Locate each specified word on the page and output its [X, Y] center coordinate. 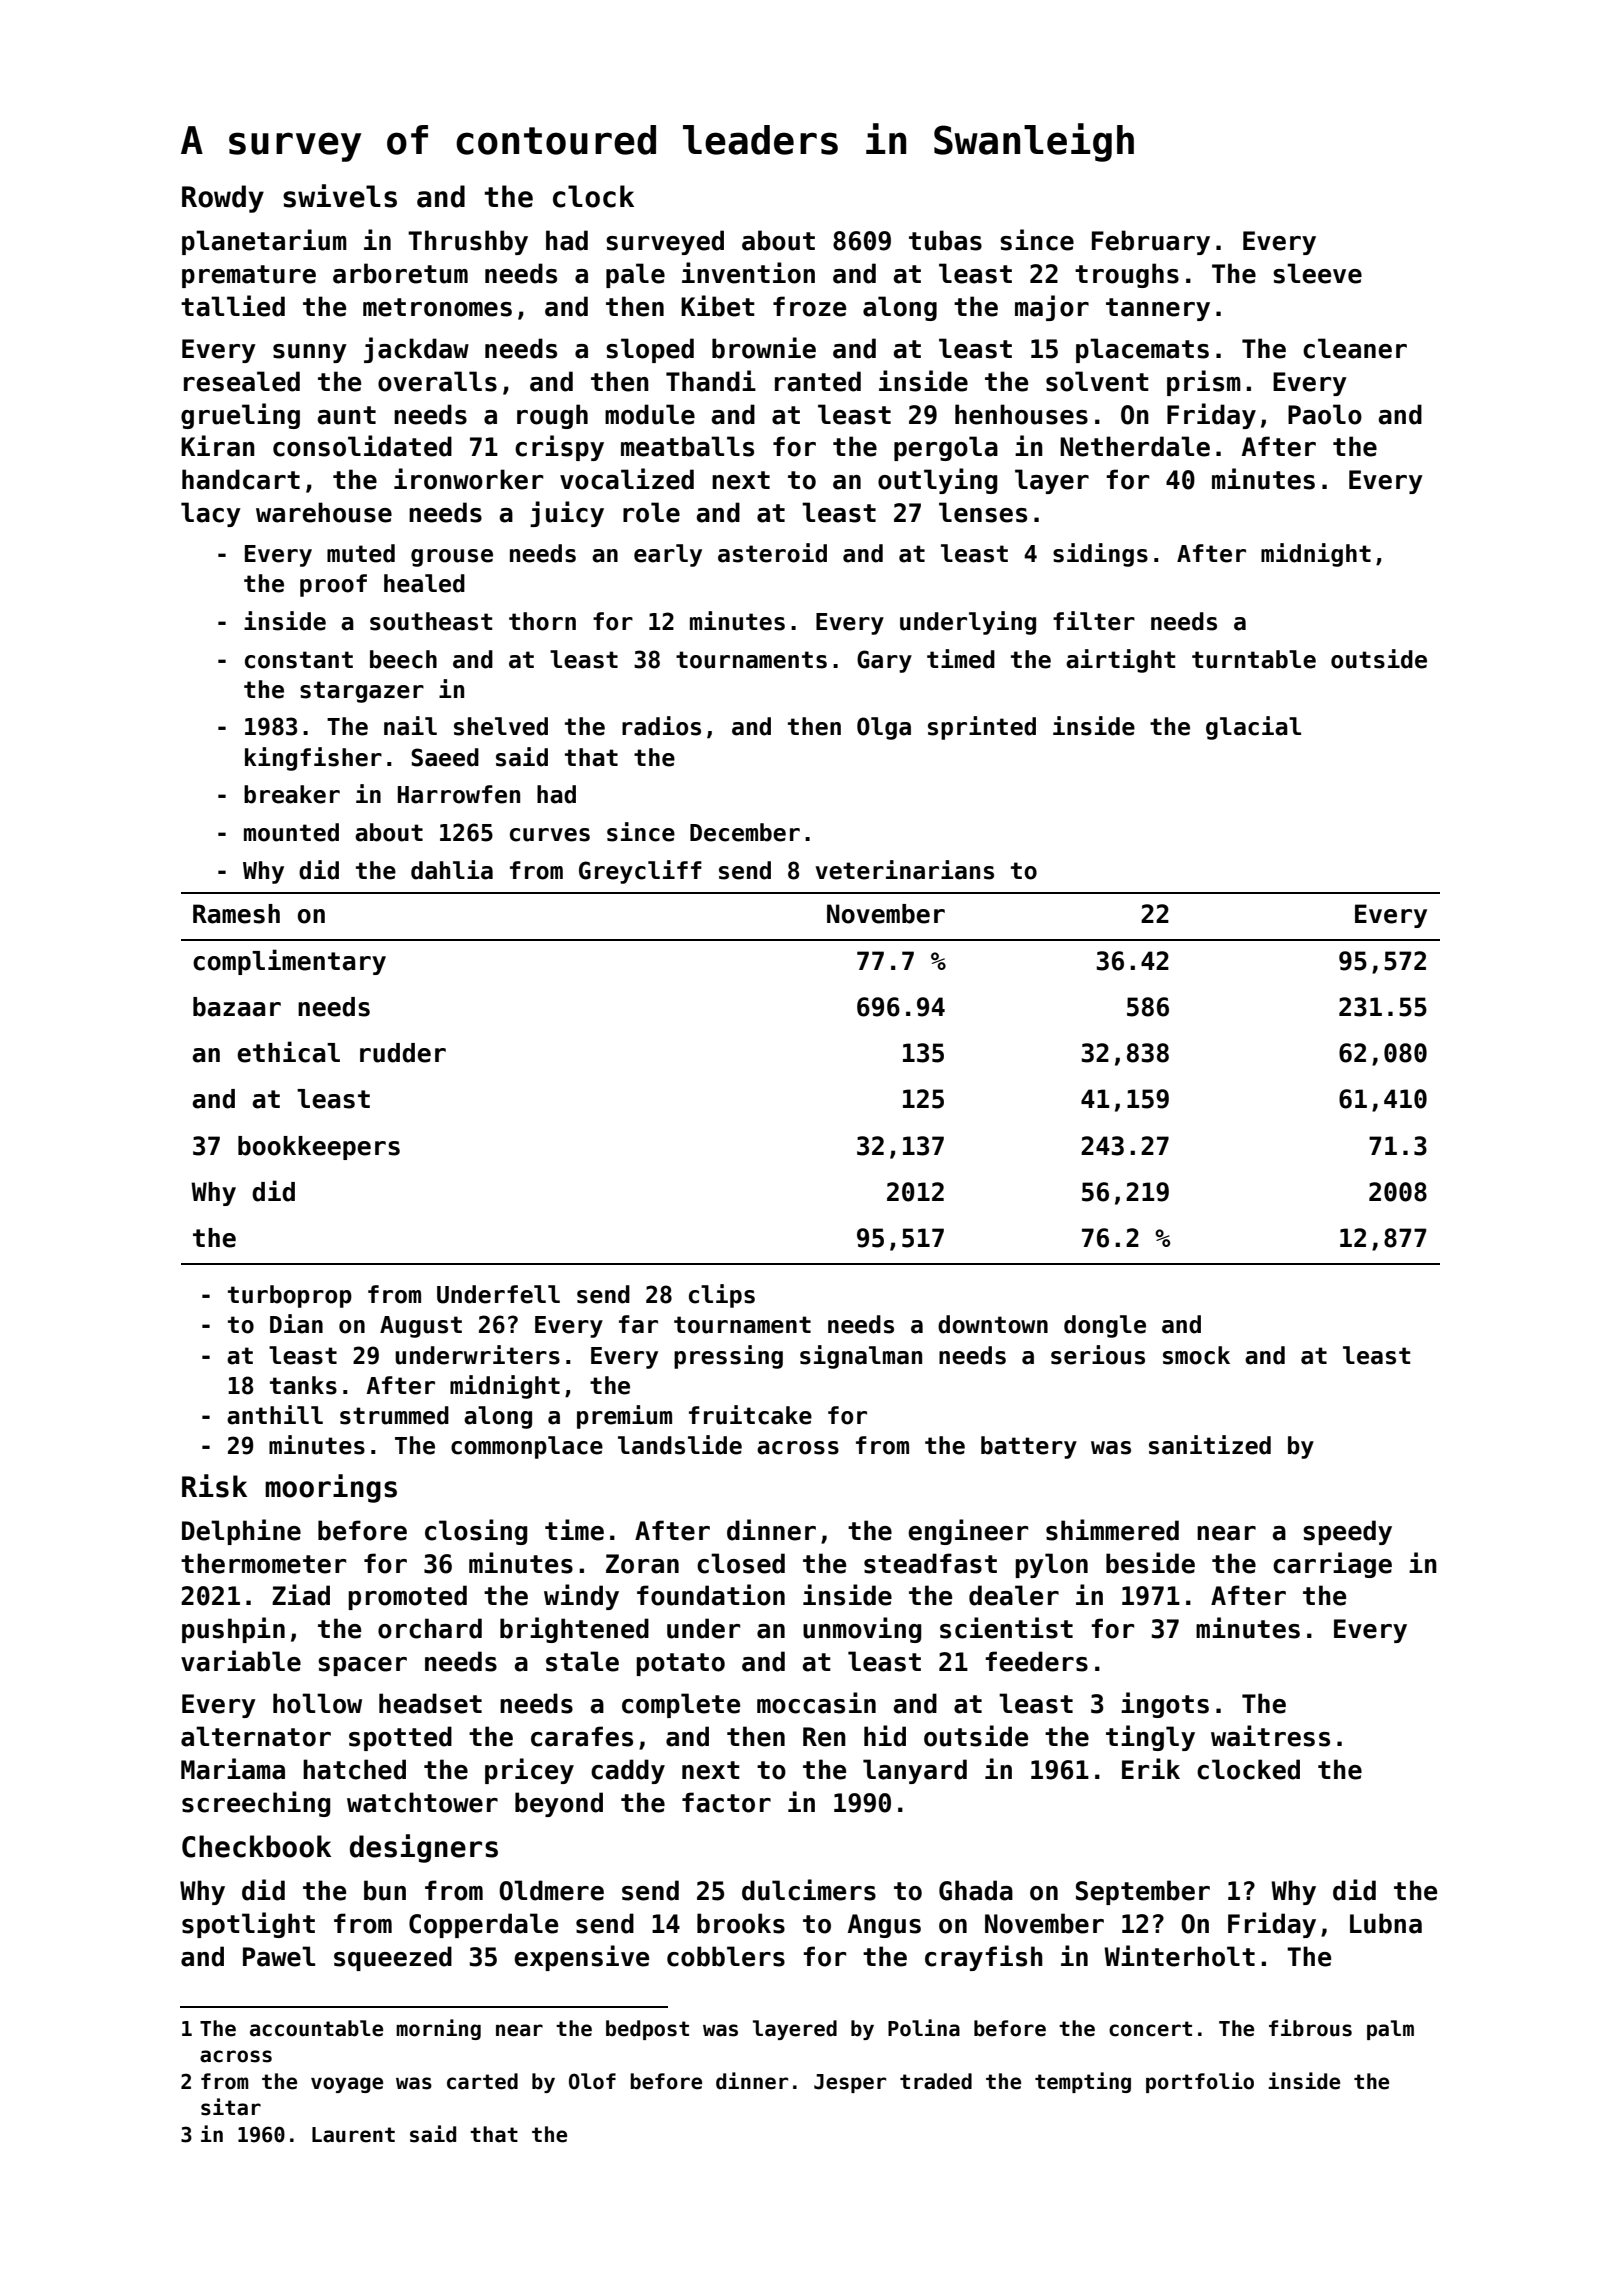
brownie [764, 348]
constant [299, 660]
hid [885, 1736]
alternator [256, 1736]
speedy [1347, 1532]
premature [249, 276]
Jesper [850, 2083]
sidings [1100, 555]
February [1151, 242]
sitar [231, 2107]
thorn [542, 621]
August [421, 1327]
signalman [861, 1357]
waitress [1270, 1736]
